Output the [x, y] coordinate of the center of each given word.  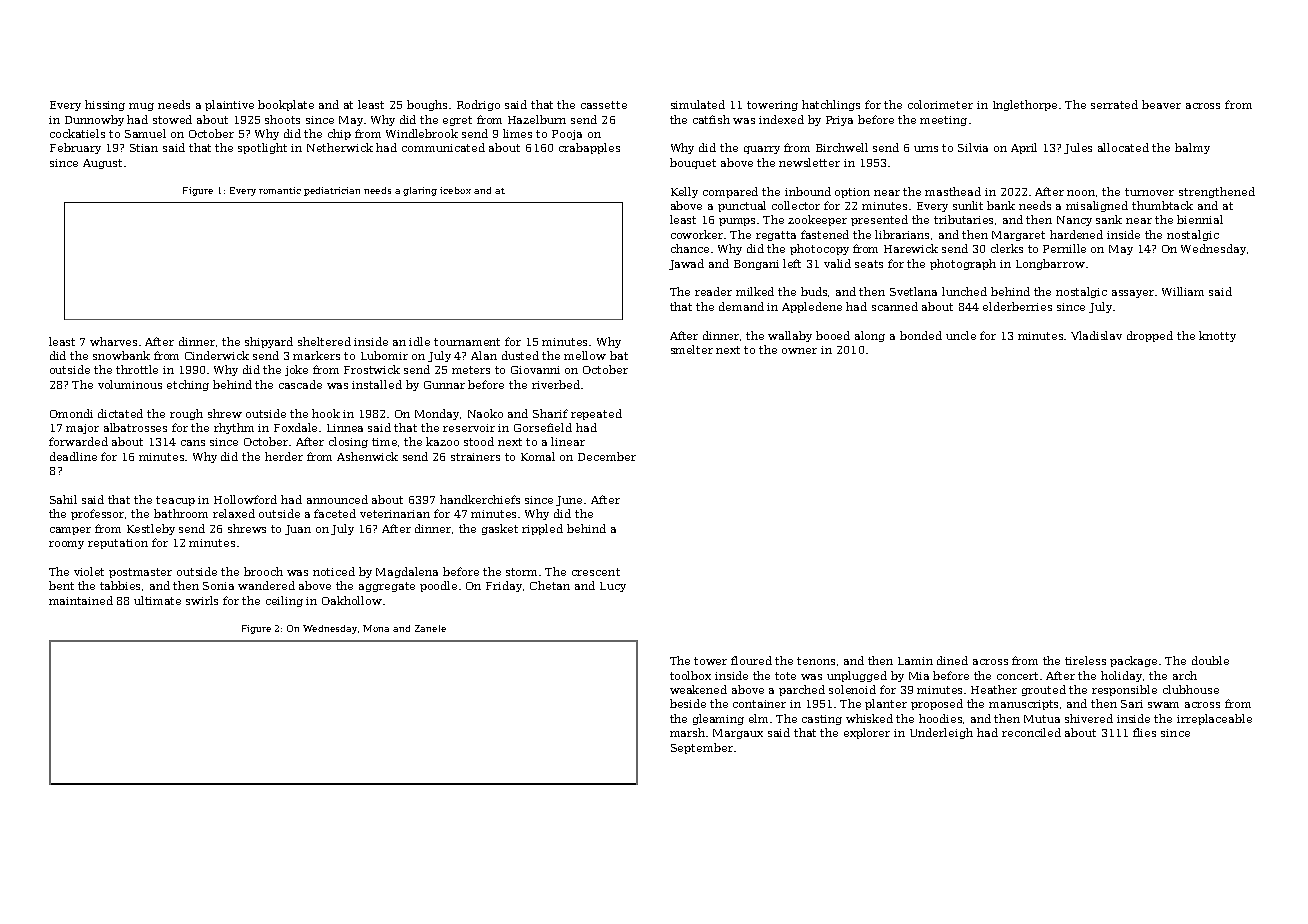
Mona [376, 628]
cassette [604, 105]
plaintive [229, 105]
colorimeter [940, 104]
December [607, 456]
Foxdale [295, 427]
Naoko [485, 413]
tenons [816, 661]
